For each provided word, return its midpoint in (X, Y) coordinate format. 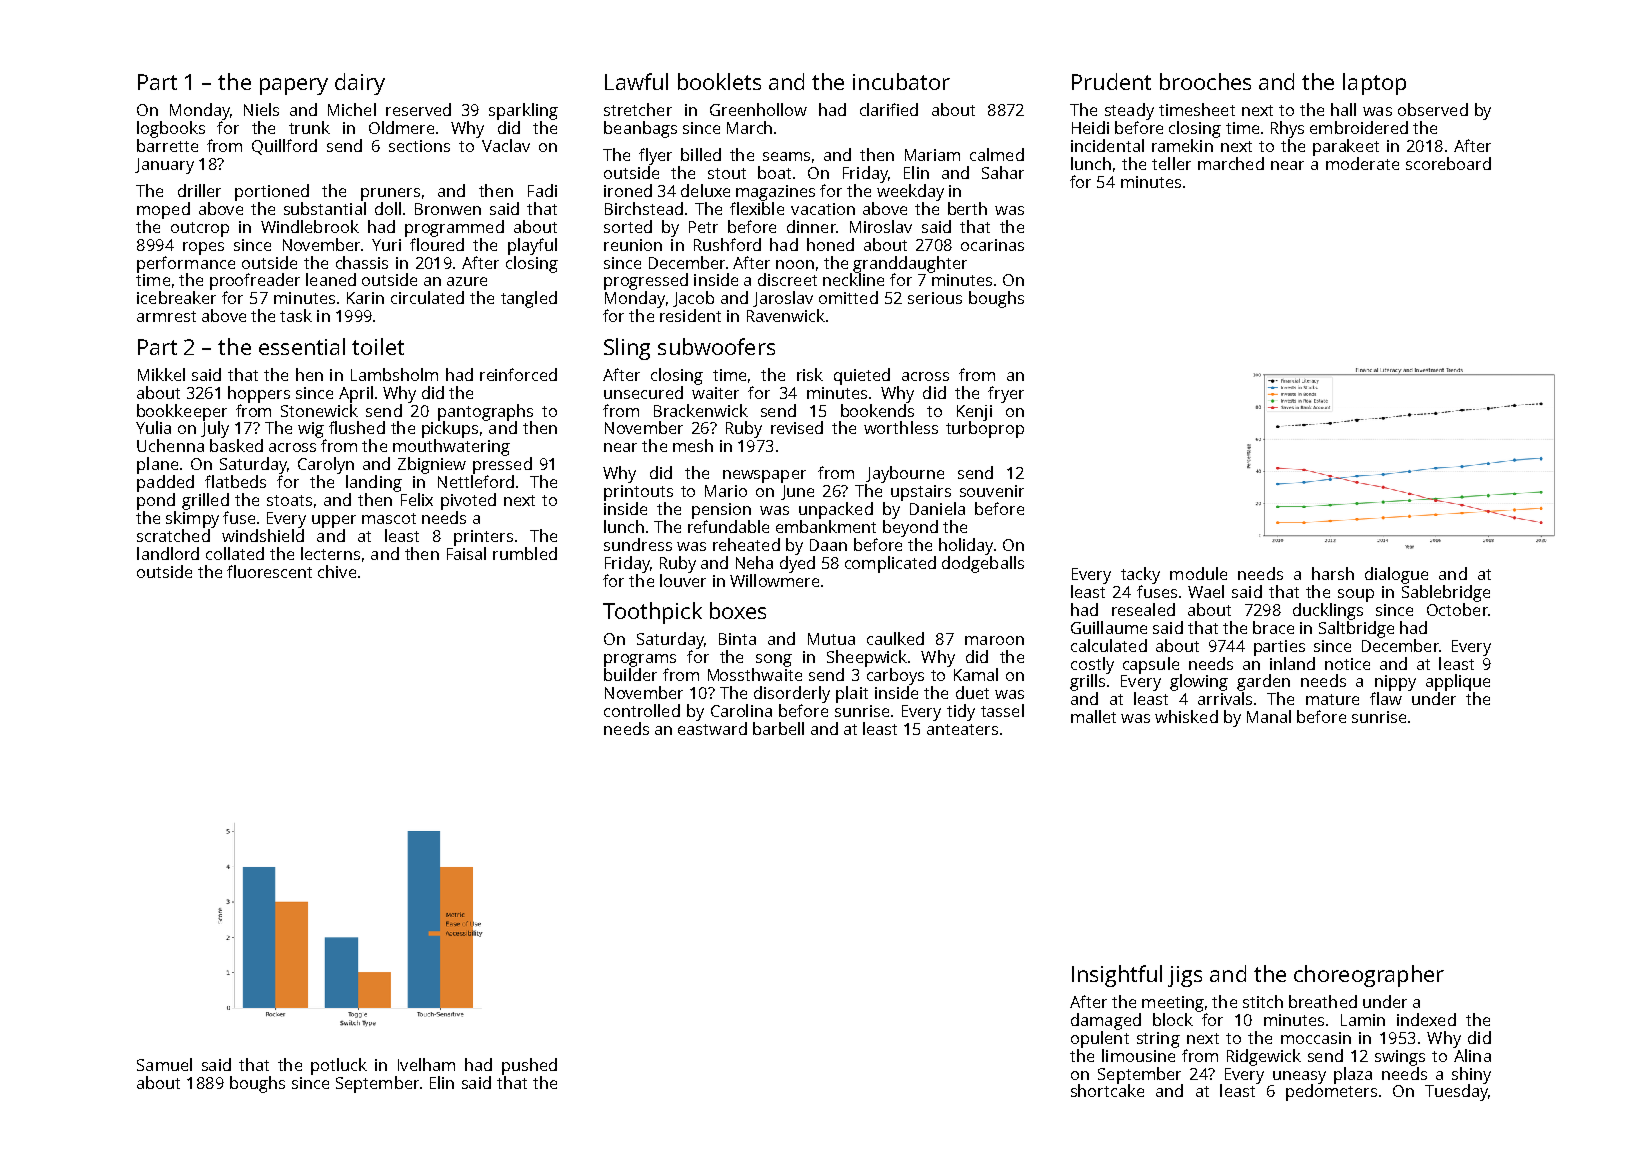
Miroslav (881, 226)
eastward (712, 728)
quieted (862, 376)
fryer (1006, 394)
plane (157, 465)
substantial (325, 208)
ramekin (1182, 145)
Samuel (164, 1064)
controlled (642, 710)
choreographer (1369, 976)
